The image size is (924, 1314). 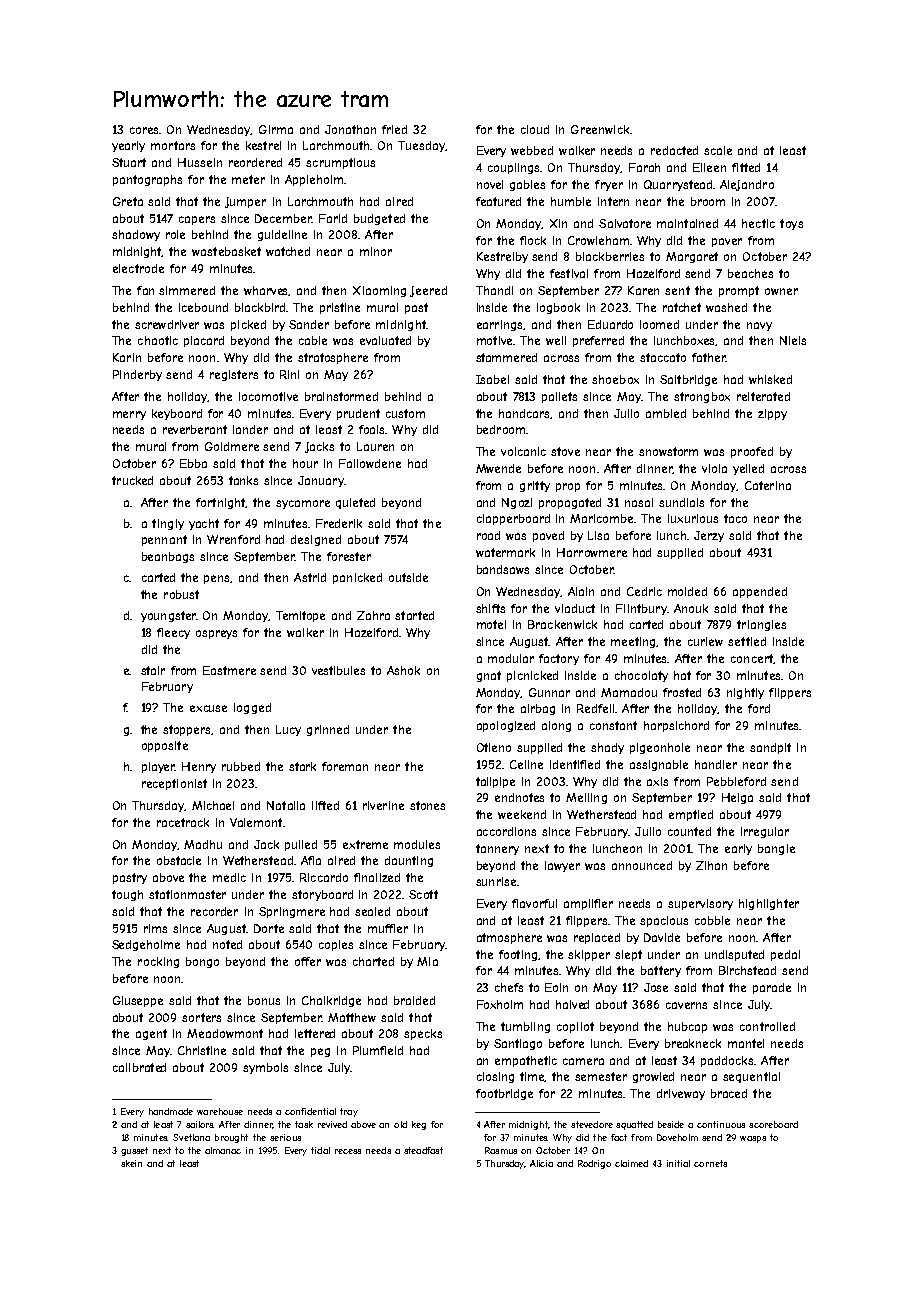 I want to click on fried, so click(x=394, y=129).
